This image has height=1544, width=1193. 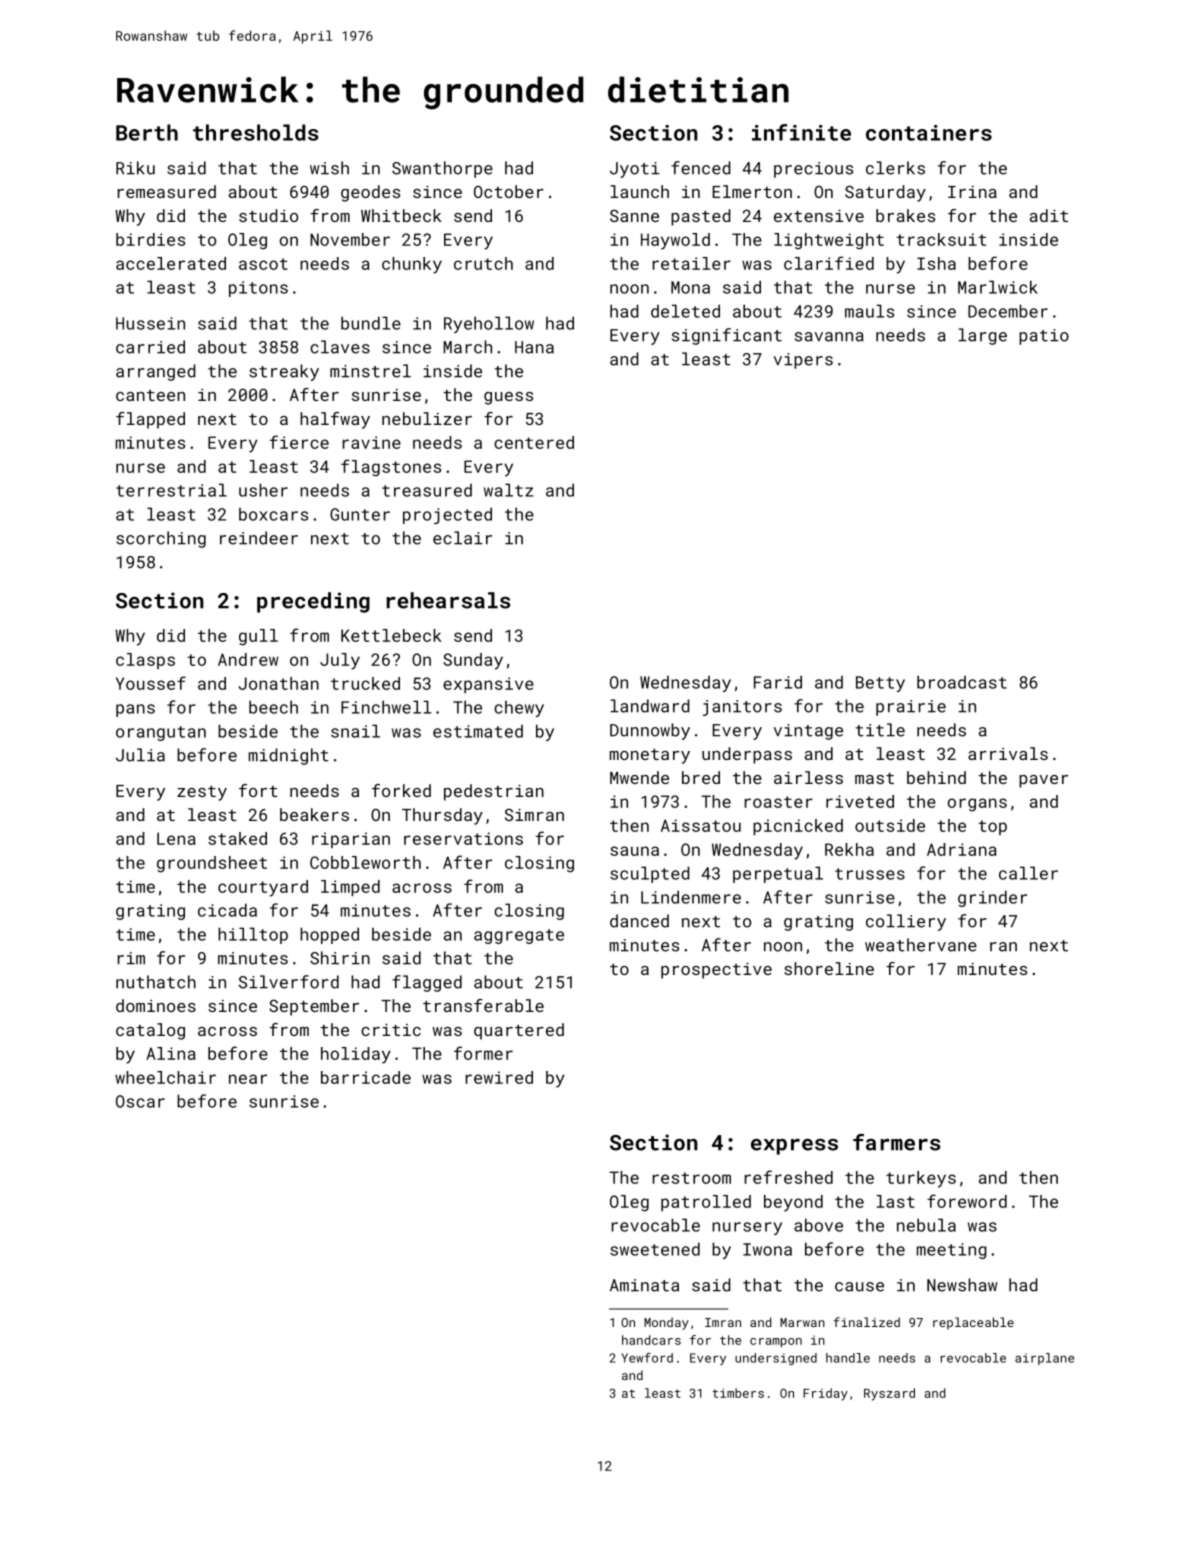 I want to click on Farid, so click(x=778, y=682).
